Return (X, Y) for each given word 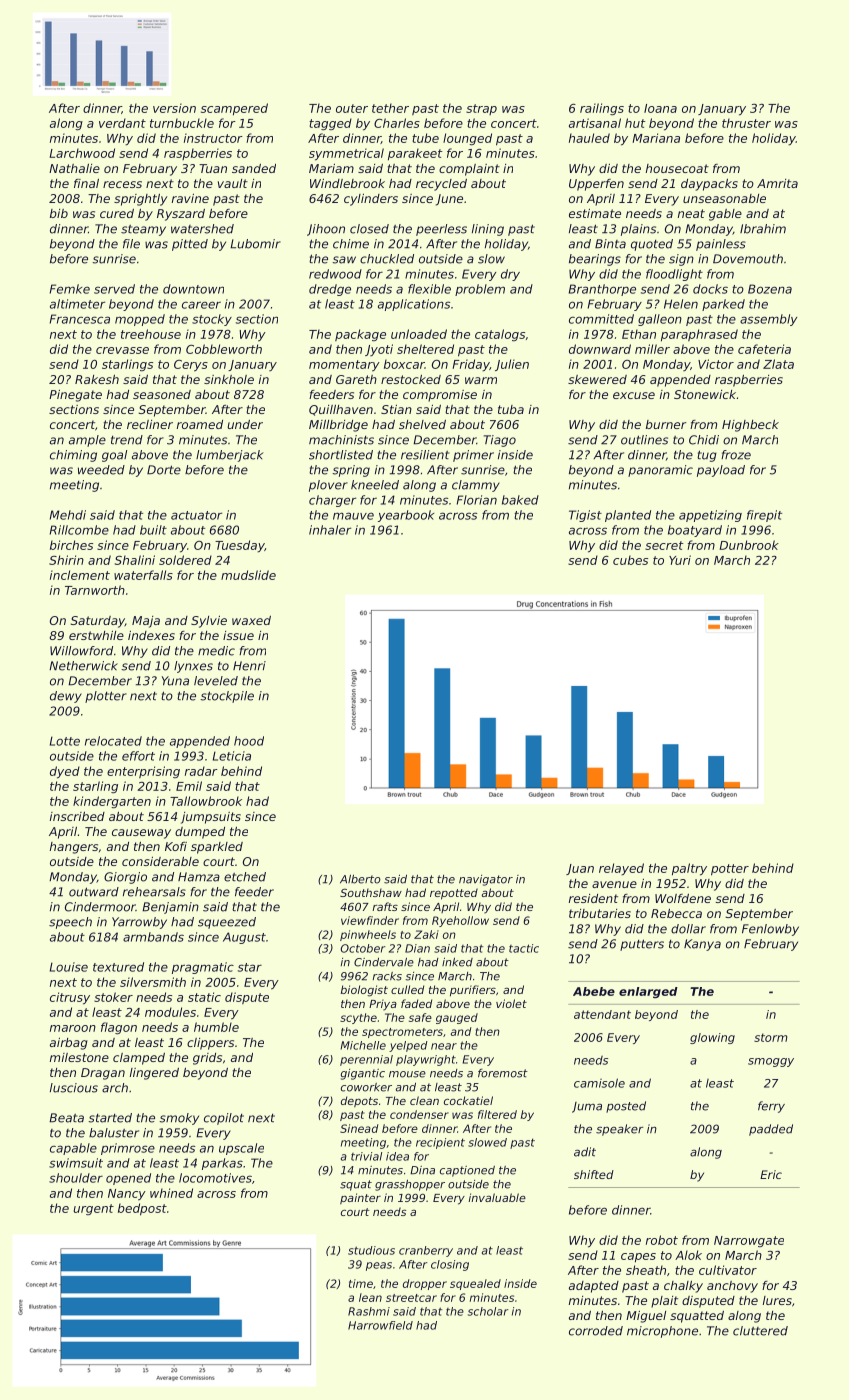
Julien (512, 365)
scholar (488, 1311)
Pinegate (75, 396)
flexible (429, 289)
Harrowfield (380, 1325)
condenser (419, 1114)
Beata (66, 1118)
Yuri (680, 560)
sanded (254, 168)
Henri (249, 666)
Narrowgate (749, 1242)
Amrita (777, 183)
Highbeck (750, 426)
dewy (66, 697)
